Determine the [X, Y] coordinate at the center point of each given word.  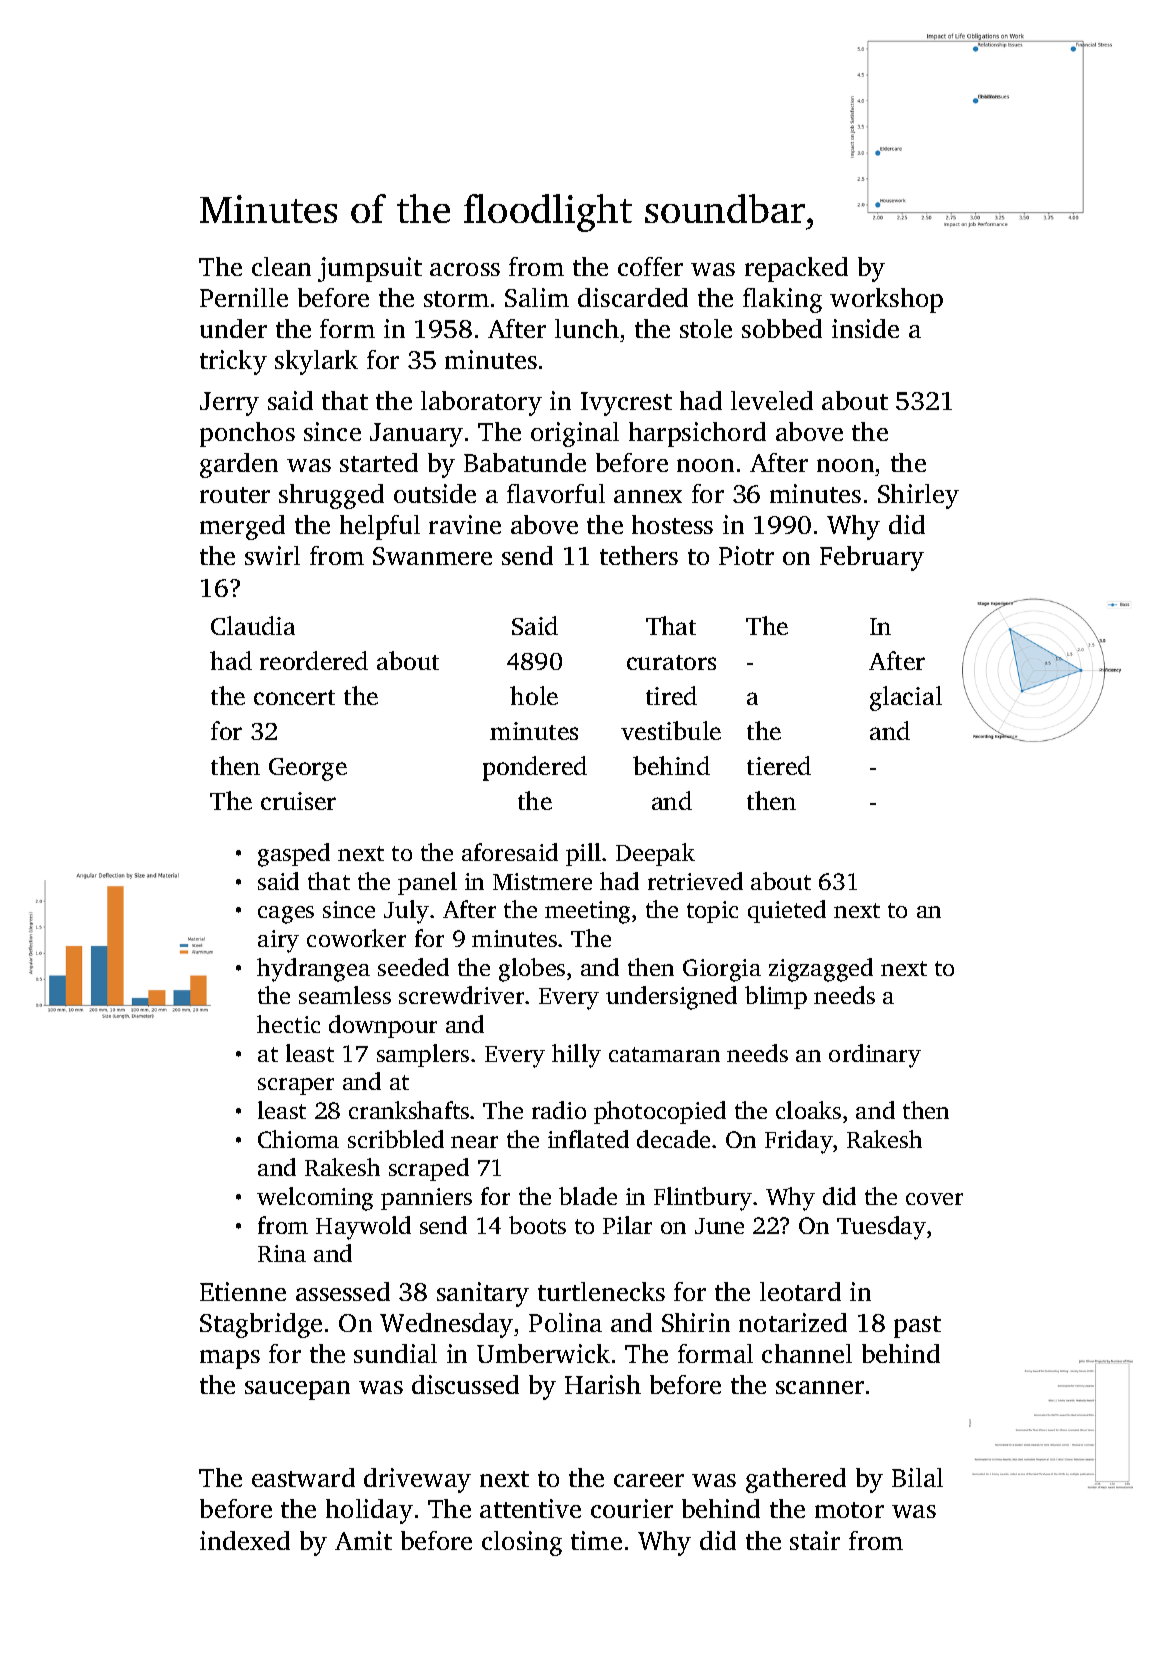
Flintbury [703, 1199]
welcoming [315, 1199]
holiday [369, 1511]
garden [239, 465]
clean [281, 266]
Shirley [918, 496]
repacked [796, 269]
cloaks [808, 1110]
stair [815, 1540]
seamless [345, 995]
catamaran [664, 1054]
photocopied [660, 1112]
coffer [650, 266]
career [649, 1480]
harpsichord [697, 434]
